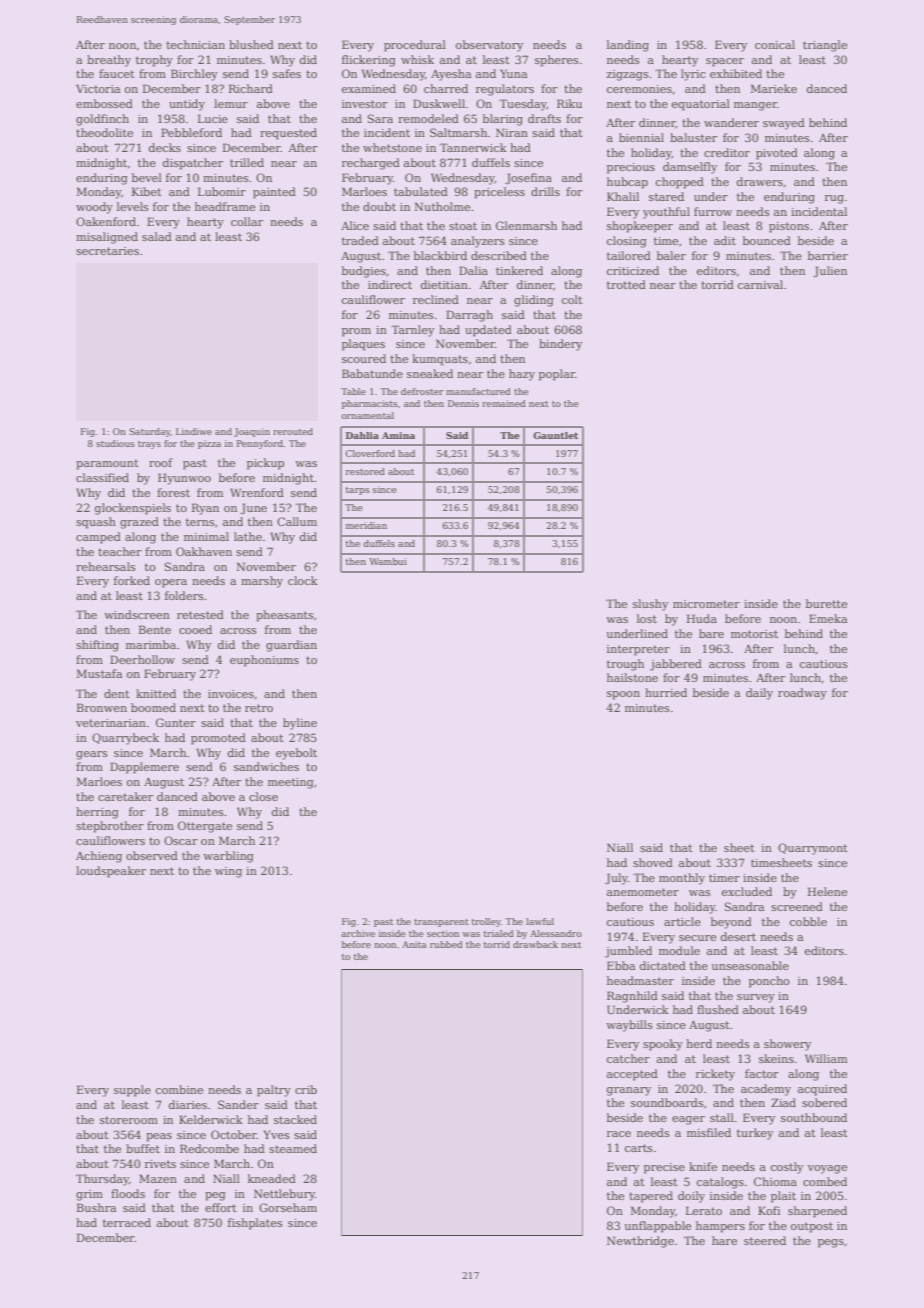 The image size is (924, 1308). What do you see at coordinates (231, 694) in the page?
I see `invoices` at bounding box center [231, 694].
